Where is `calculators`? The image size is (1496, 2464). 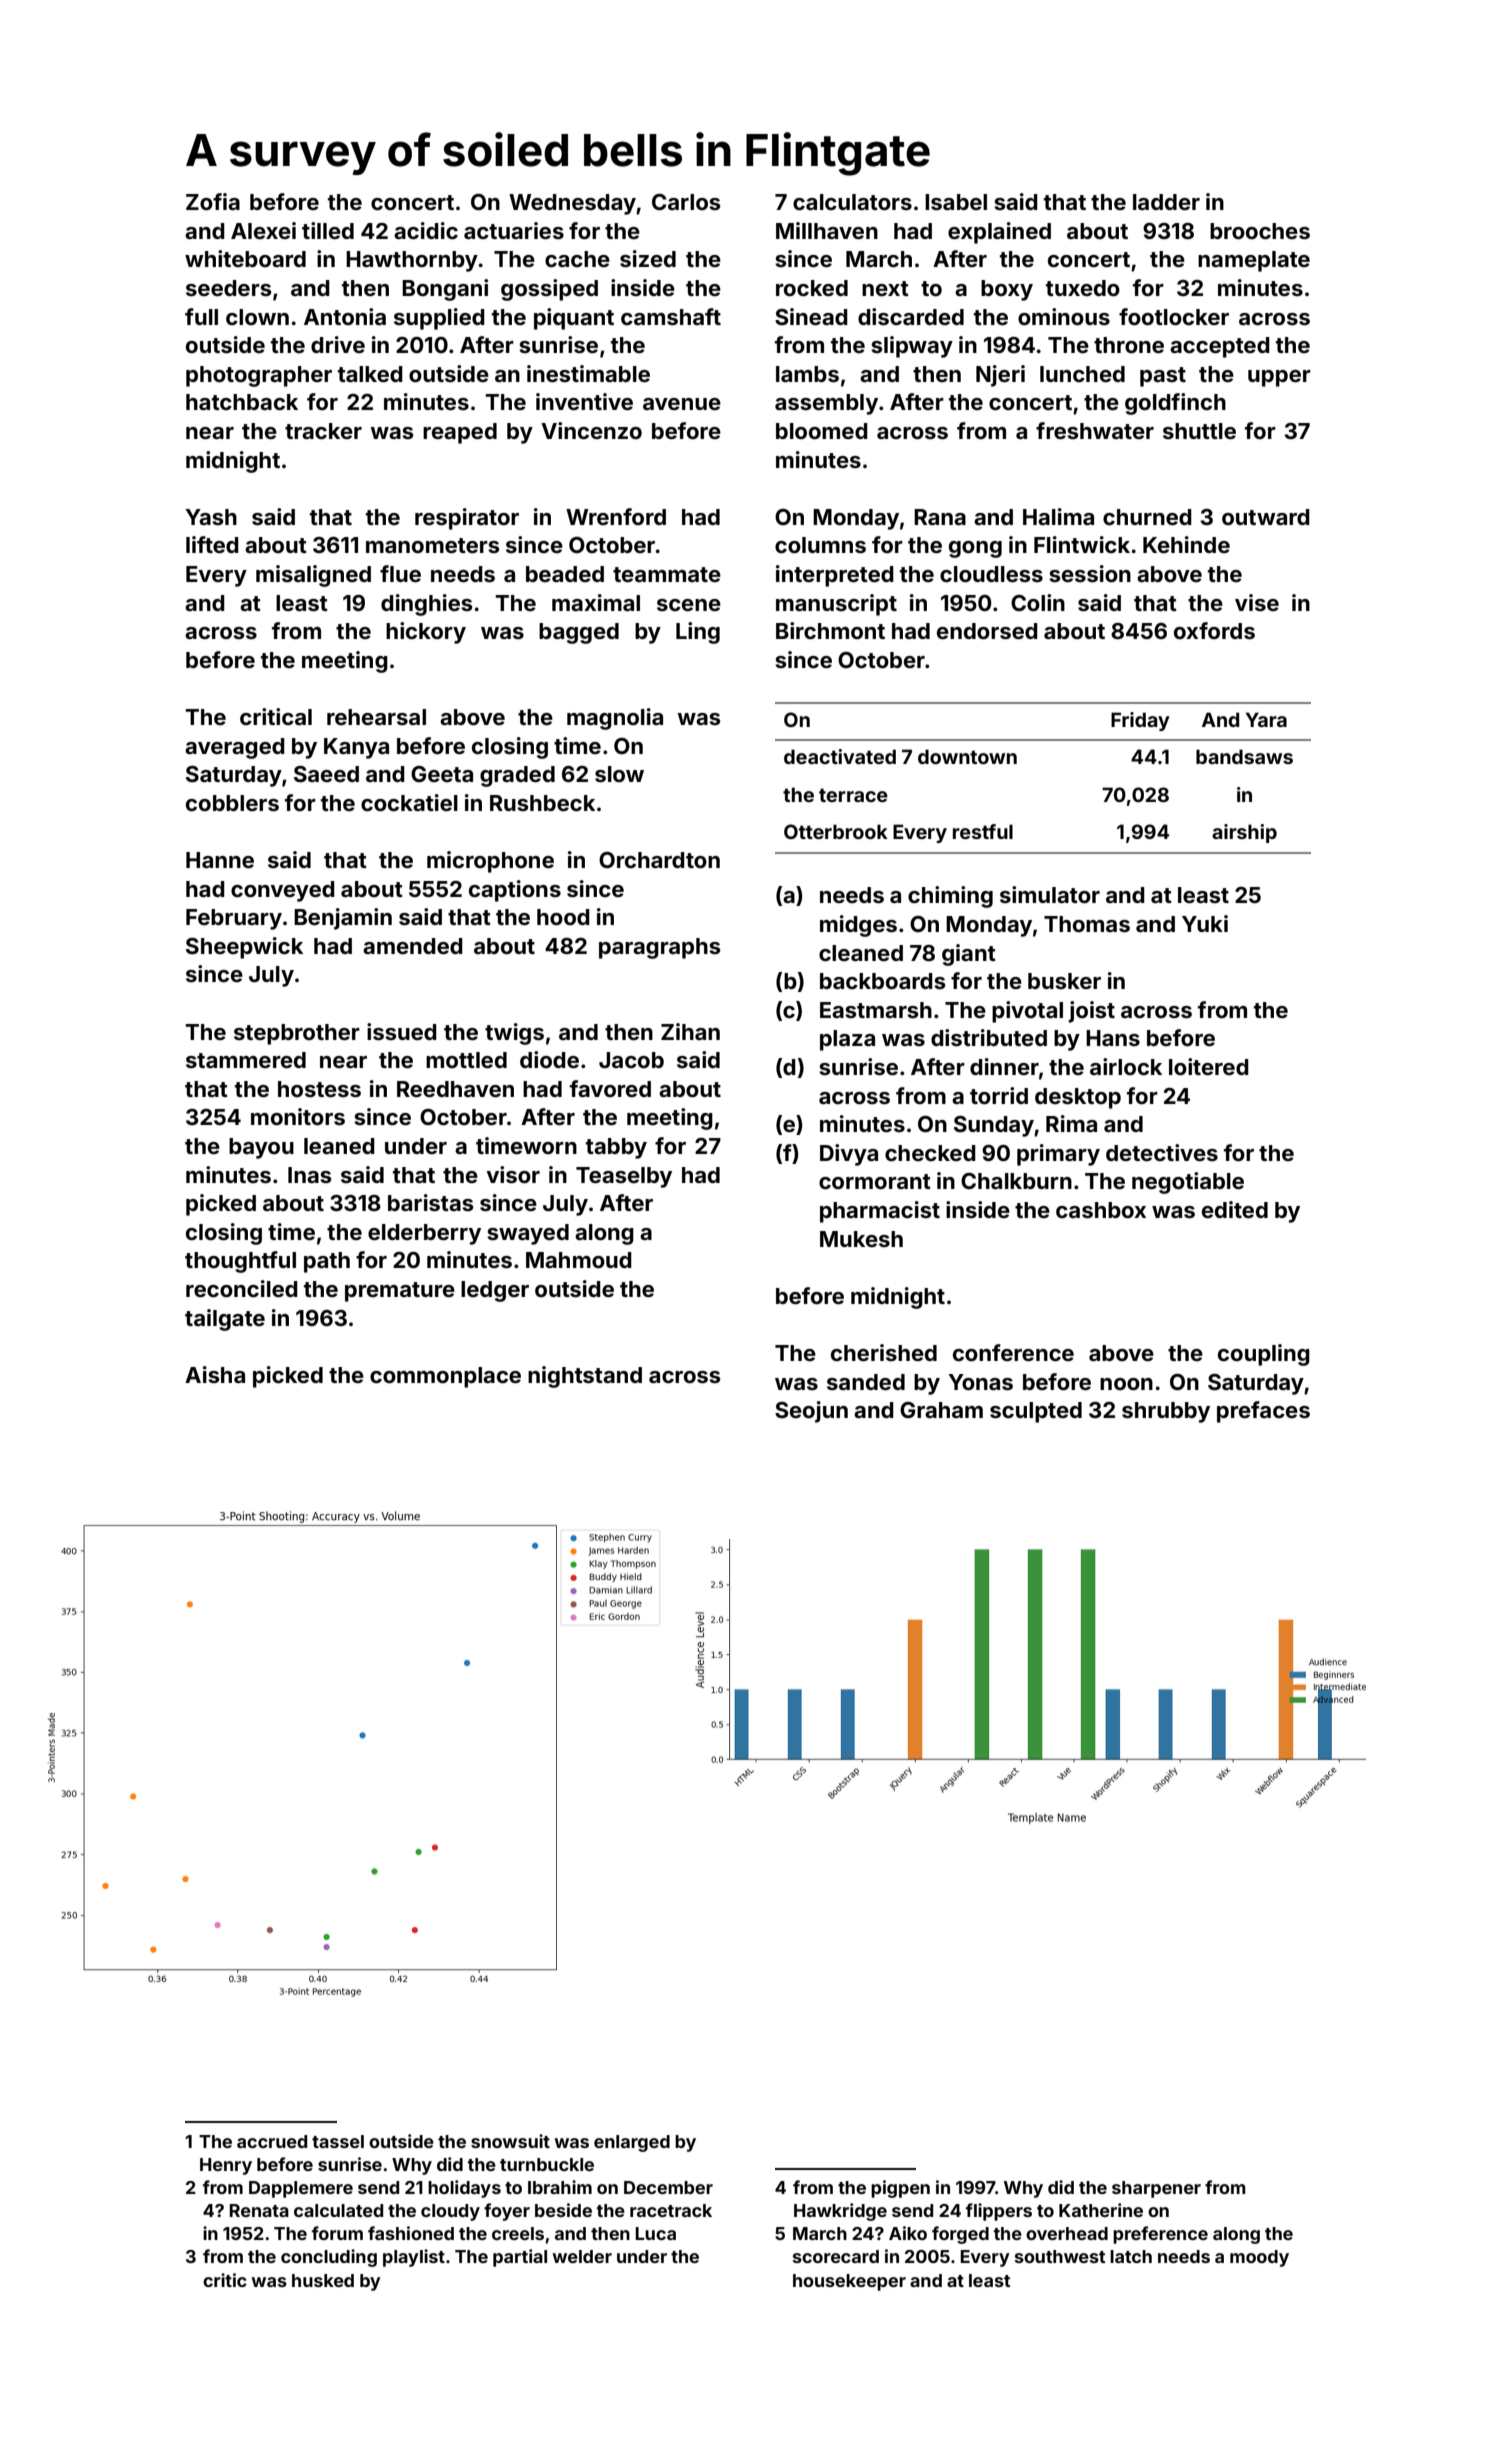 calculators is located at coordinates (852, 202).
